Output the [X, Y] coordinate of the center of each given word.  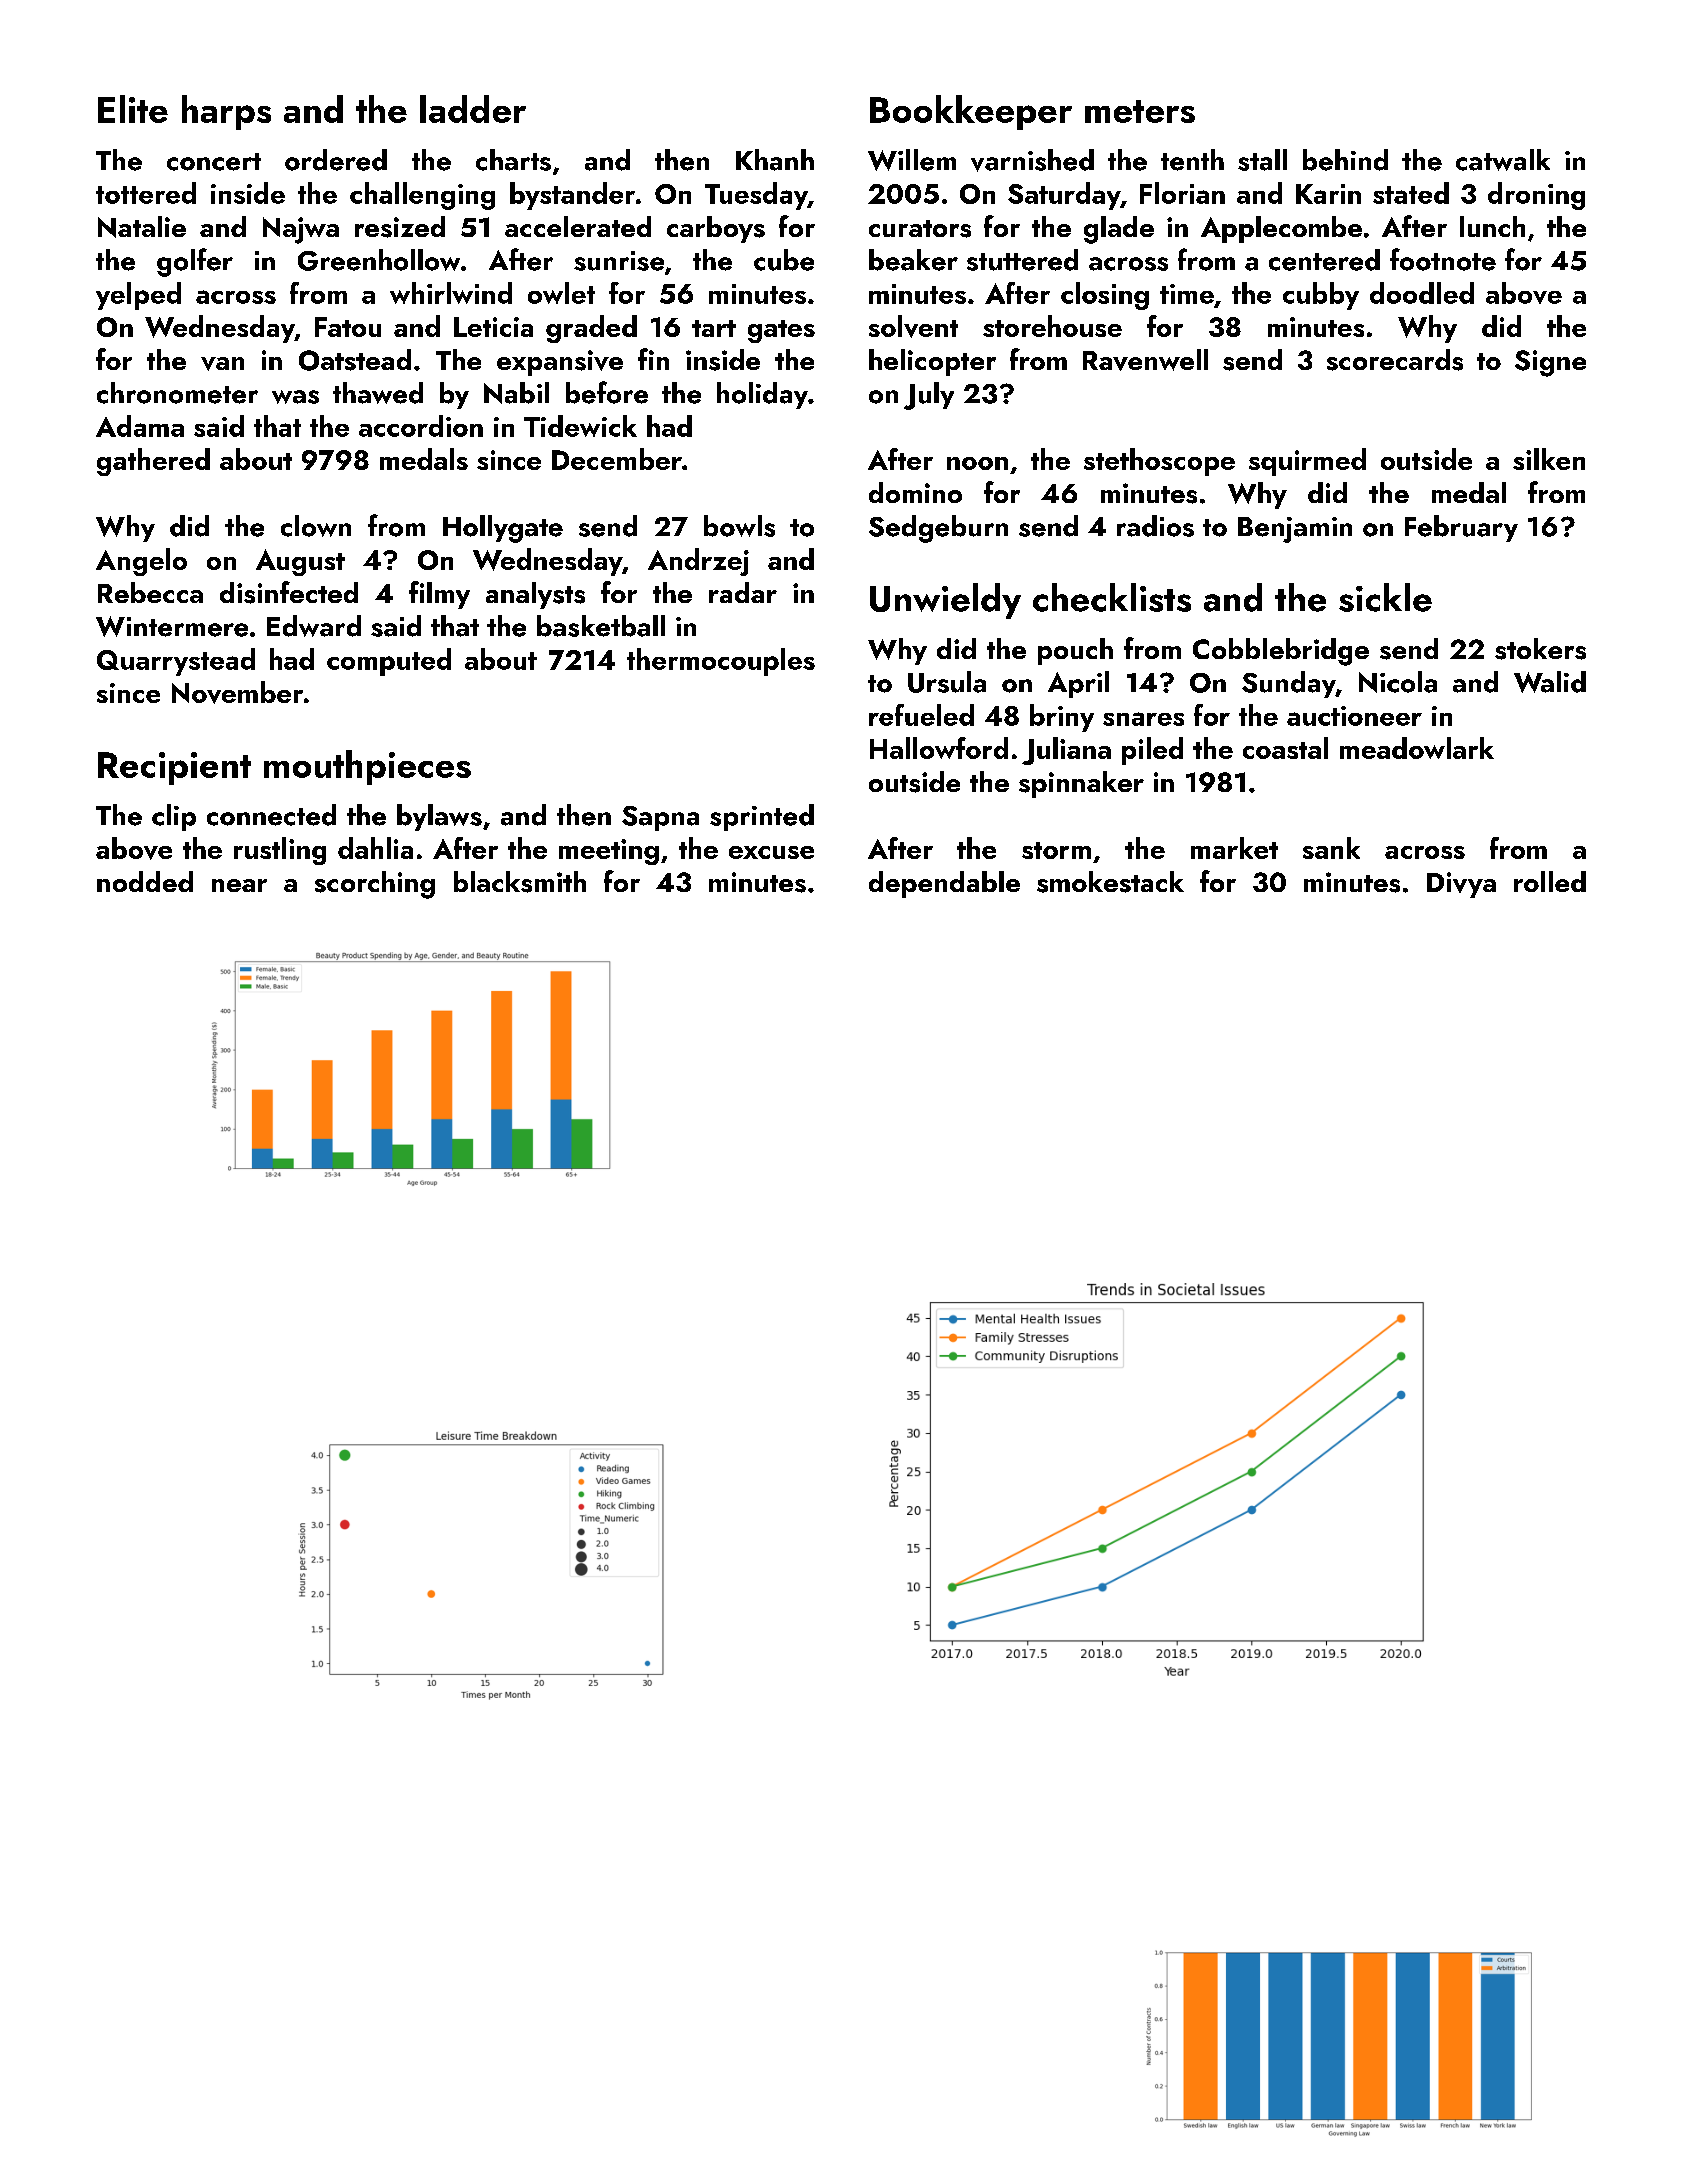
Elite [133, 109]
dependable [944, 884]
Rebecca [150, 592]
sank [1331, 848]
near [239, 885]
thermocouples [721, 662]
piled [1152, 751]
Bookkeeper [971, 112]
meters [1140, 111]
